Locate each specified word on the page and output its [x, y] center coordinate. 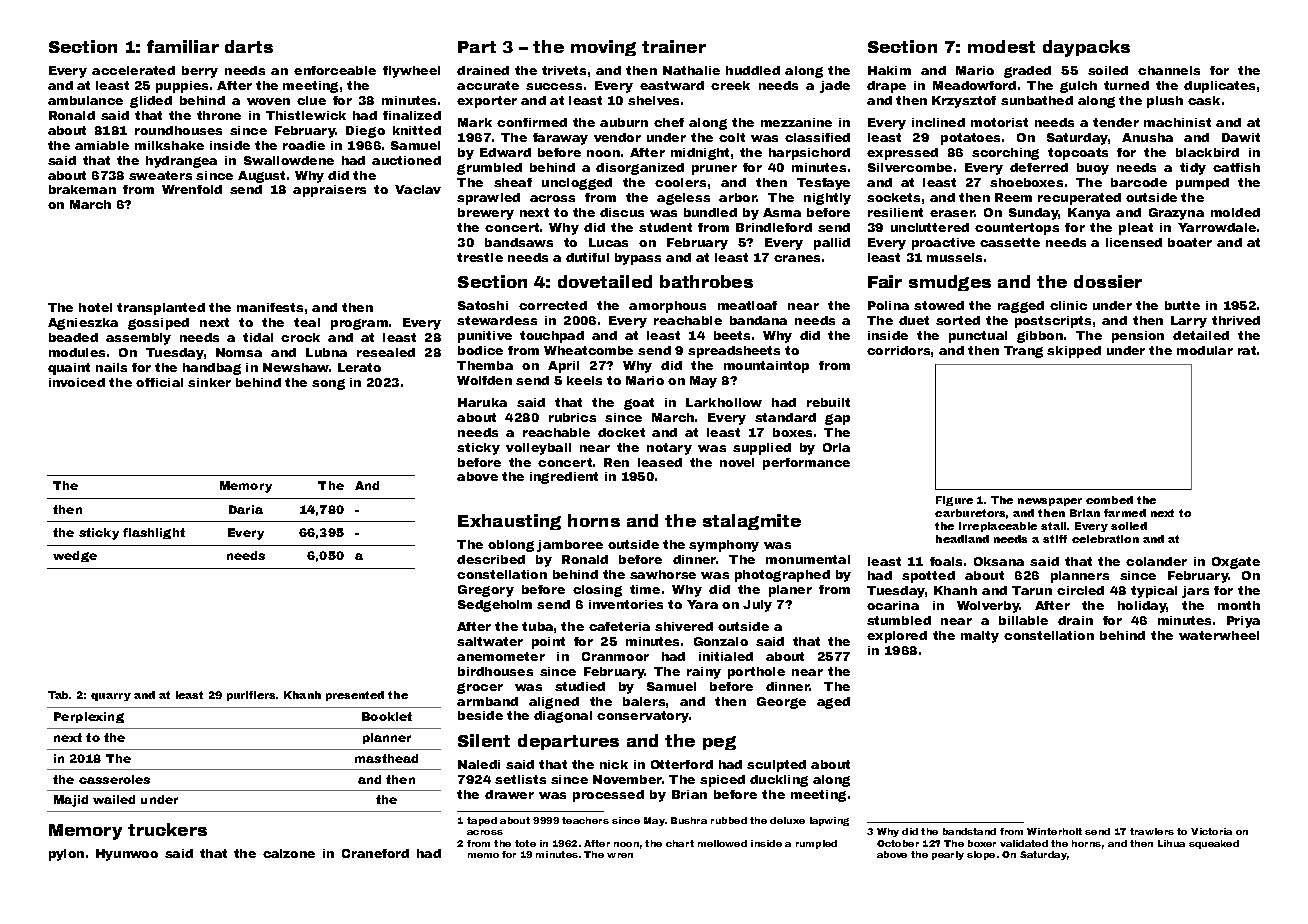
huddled [753, 70]
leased [660, 462]
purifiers [251, 696]
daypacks [1086, 48]
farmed [1125, 513]
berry [200, 72]
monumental [808, 559]
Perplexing [89, 717]
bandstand [969, 831]
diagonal [563, 717]
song [328, 384]
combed [1109, 500]
